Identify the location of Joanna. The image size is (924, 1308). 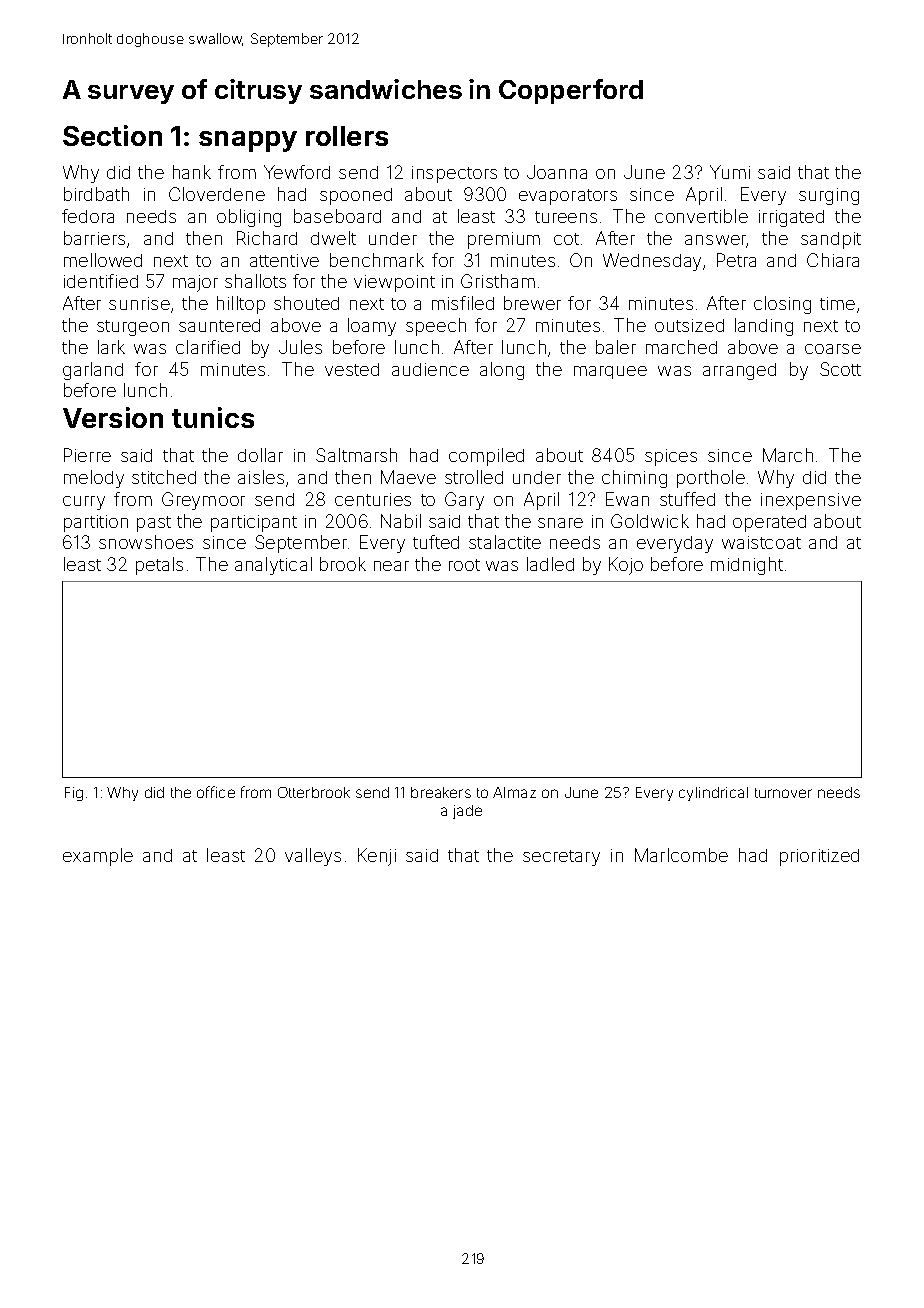
(557, 172).
